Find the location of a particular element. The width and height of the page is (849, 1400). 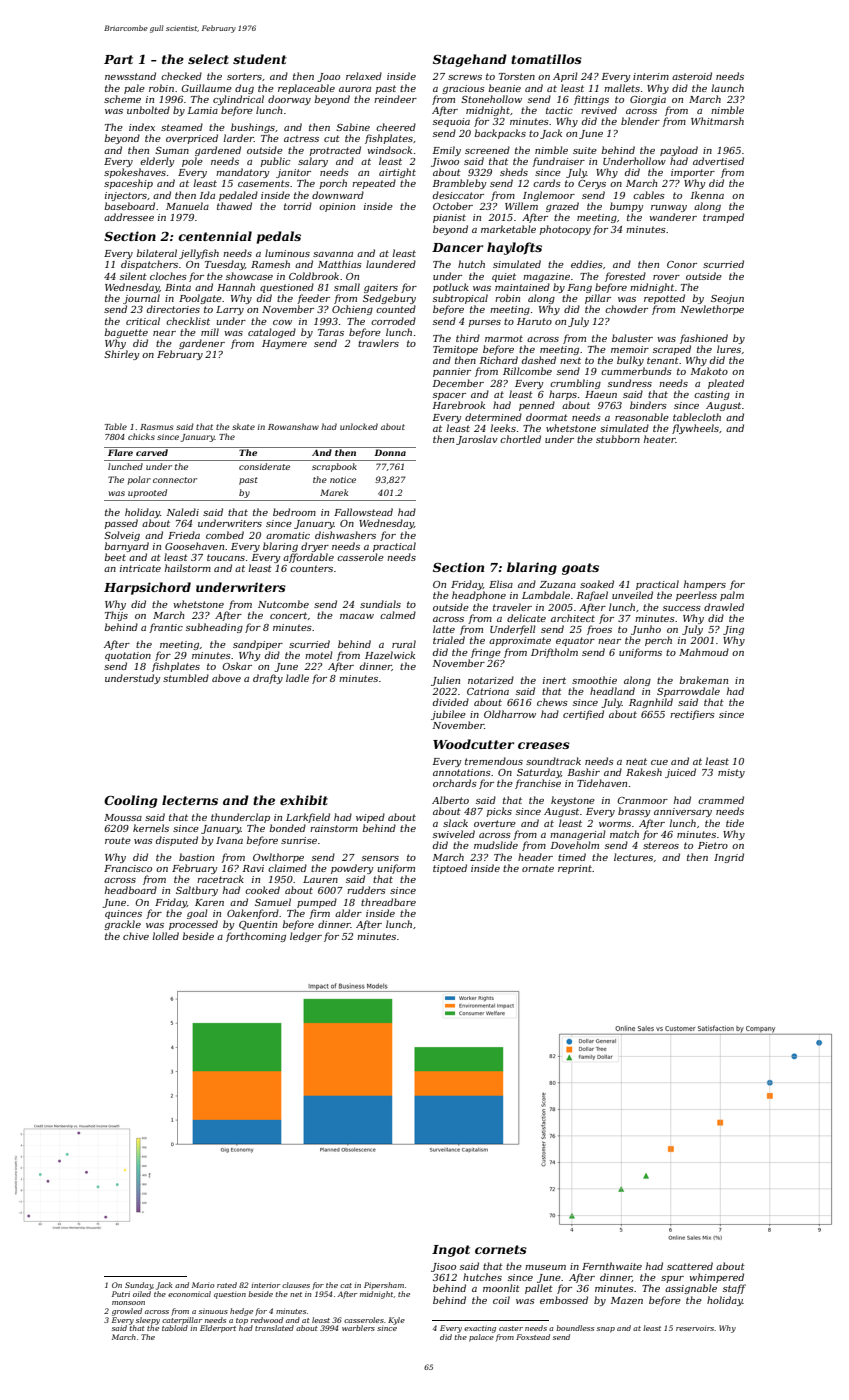

juiced is located at coordinates (680, 773).
